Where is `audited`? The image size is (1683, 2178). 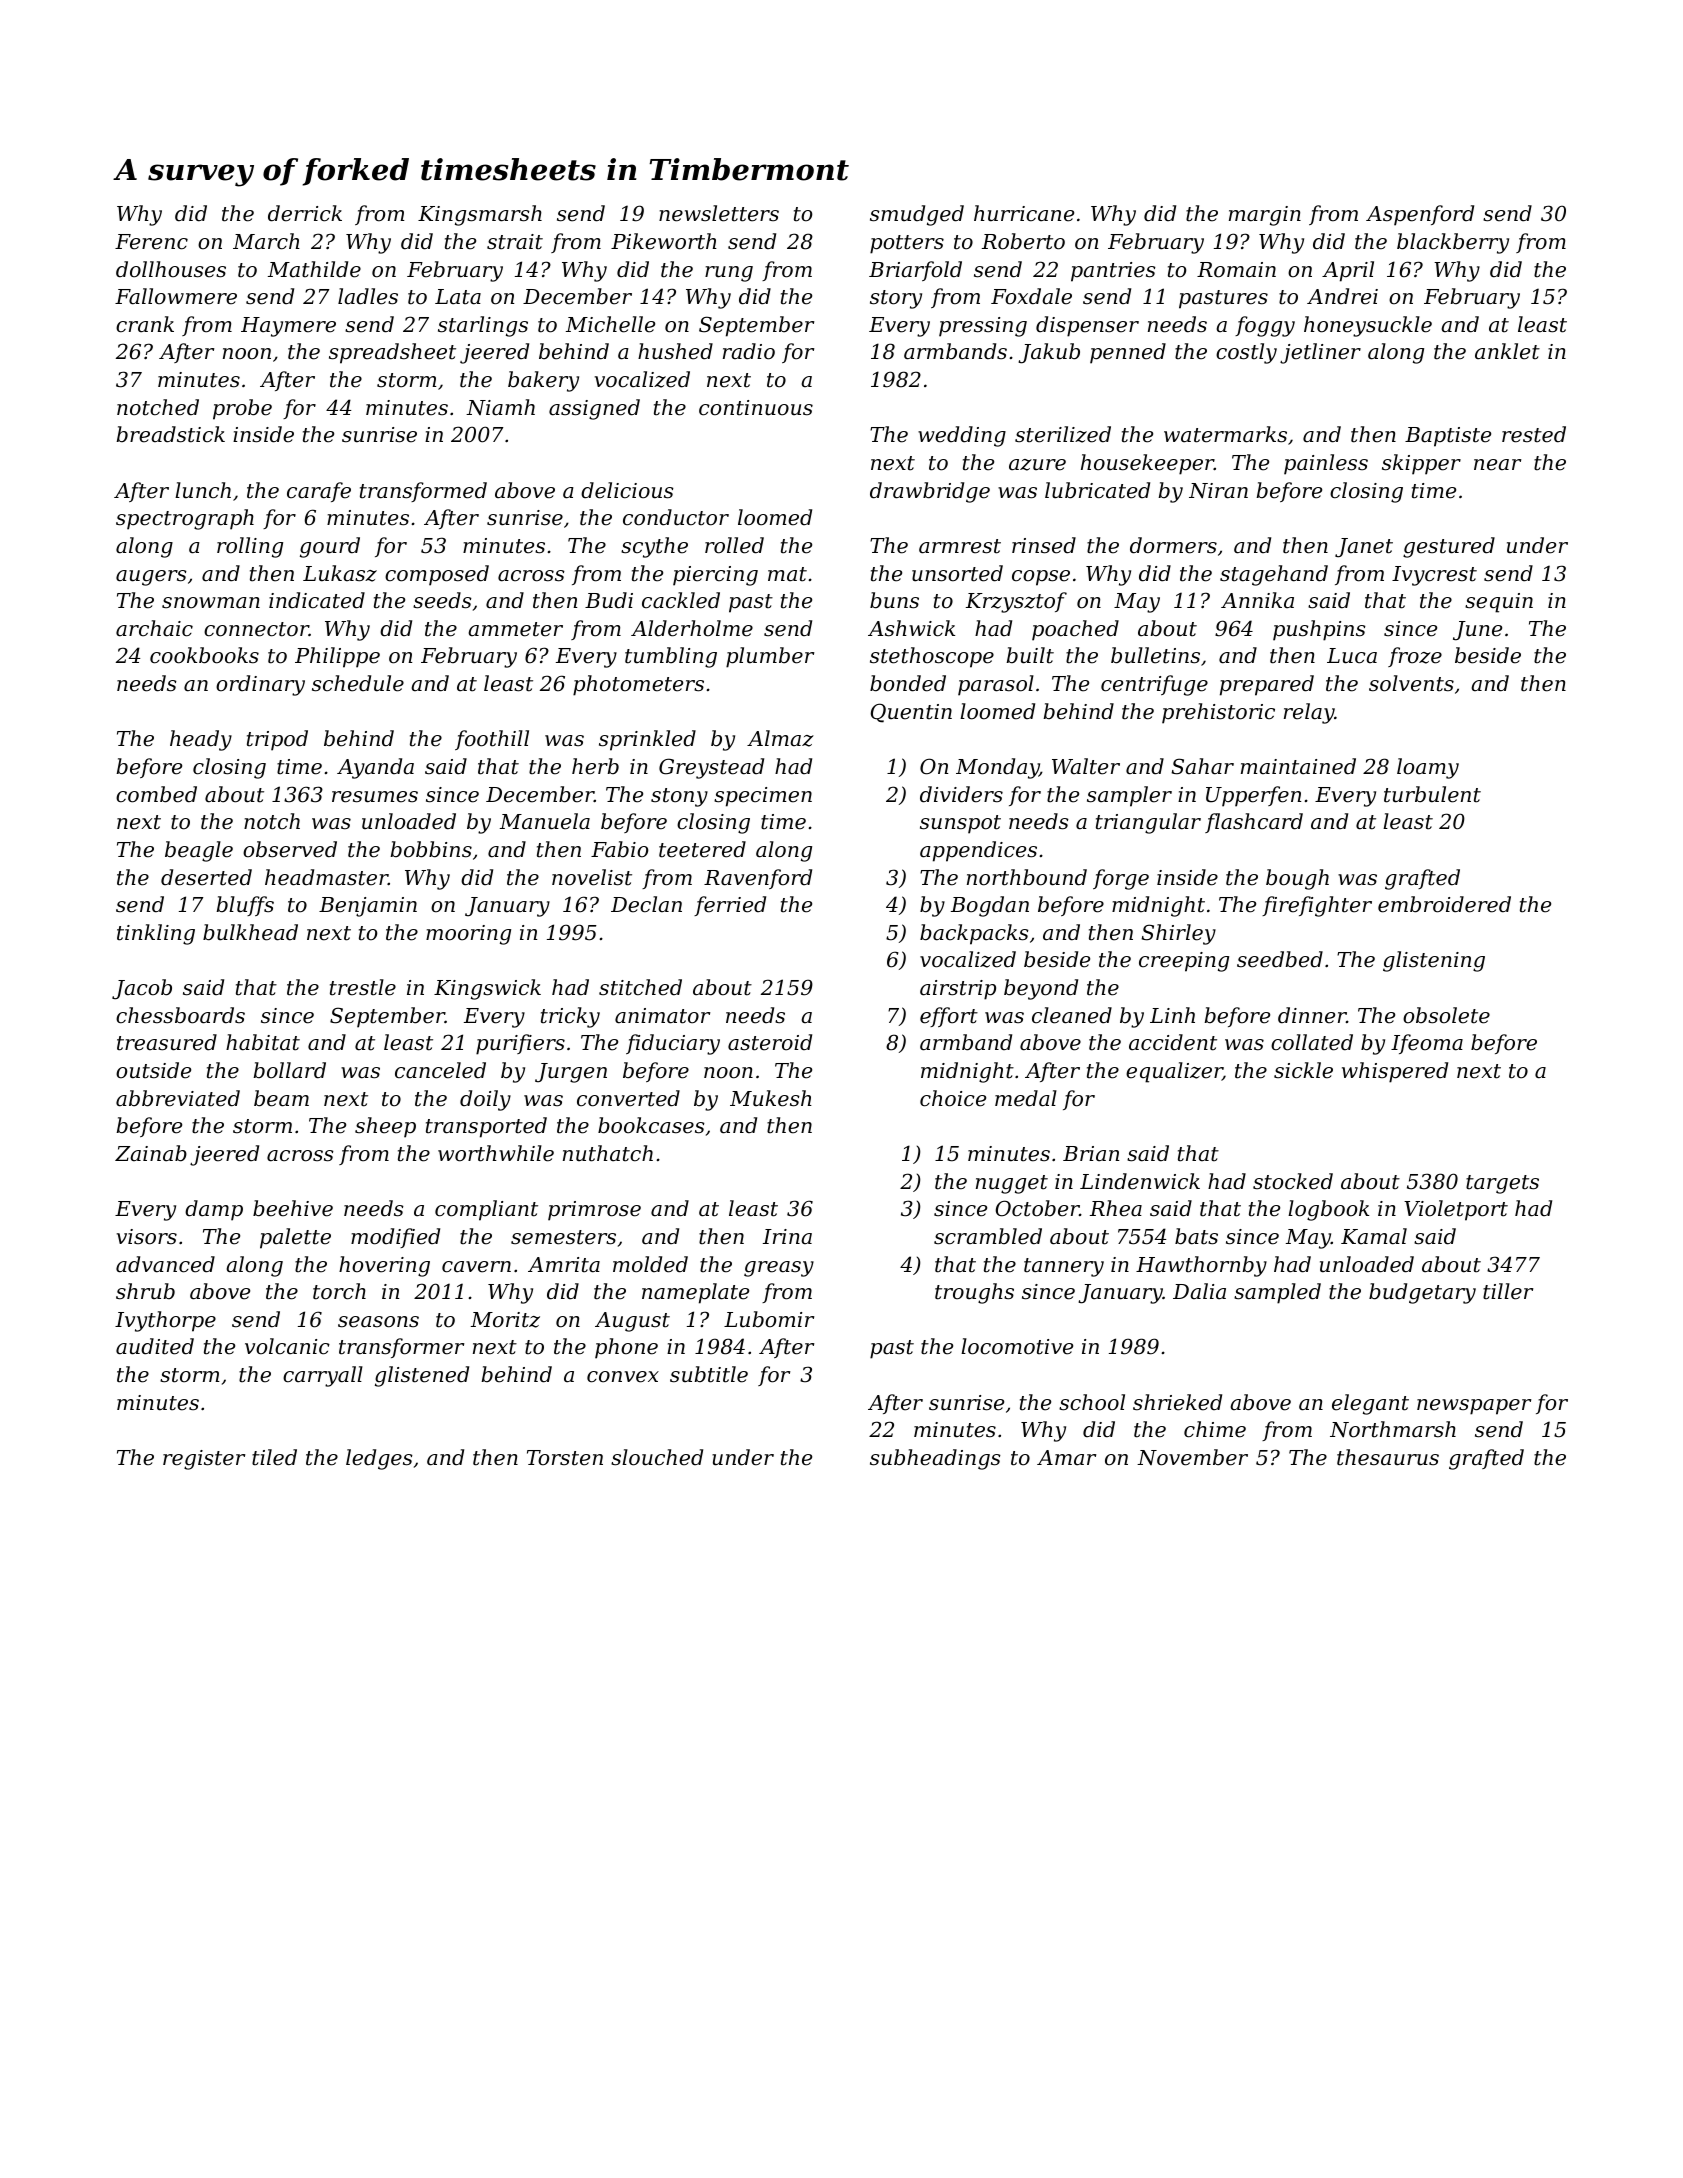
audited is located at coordinates (155, 1346).
